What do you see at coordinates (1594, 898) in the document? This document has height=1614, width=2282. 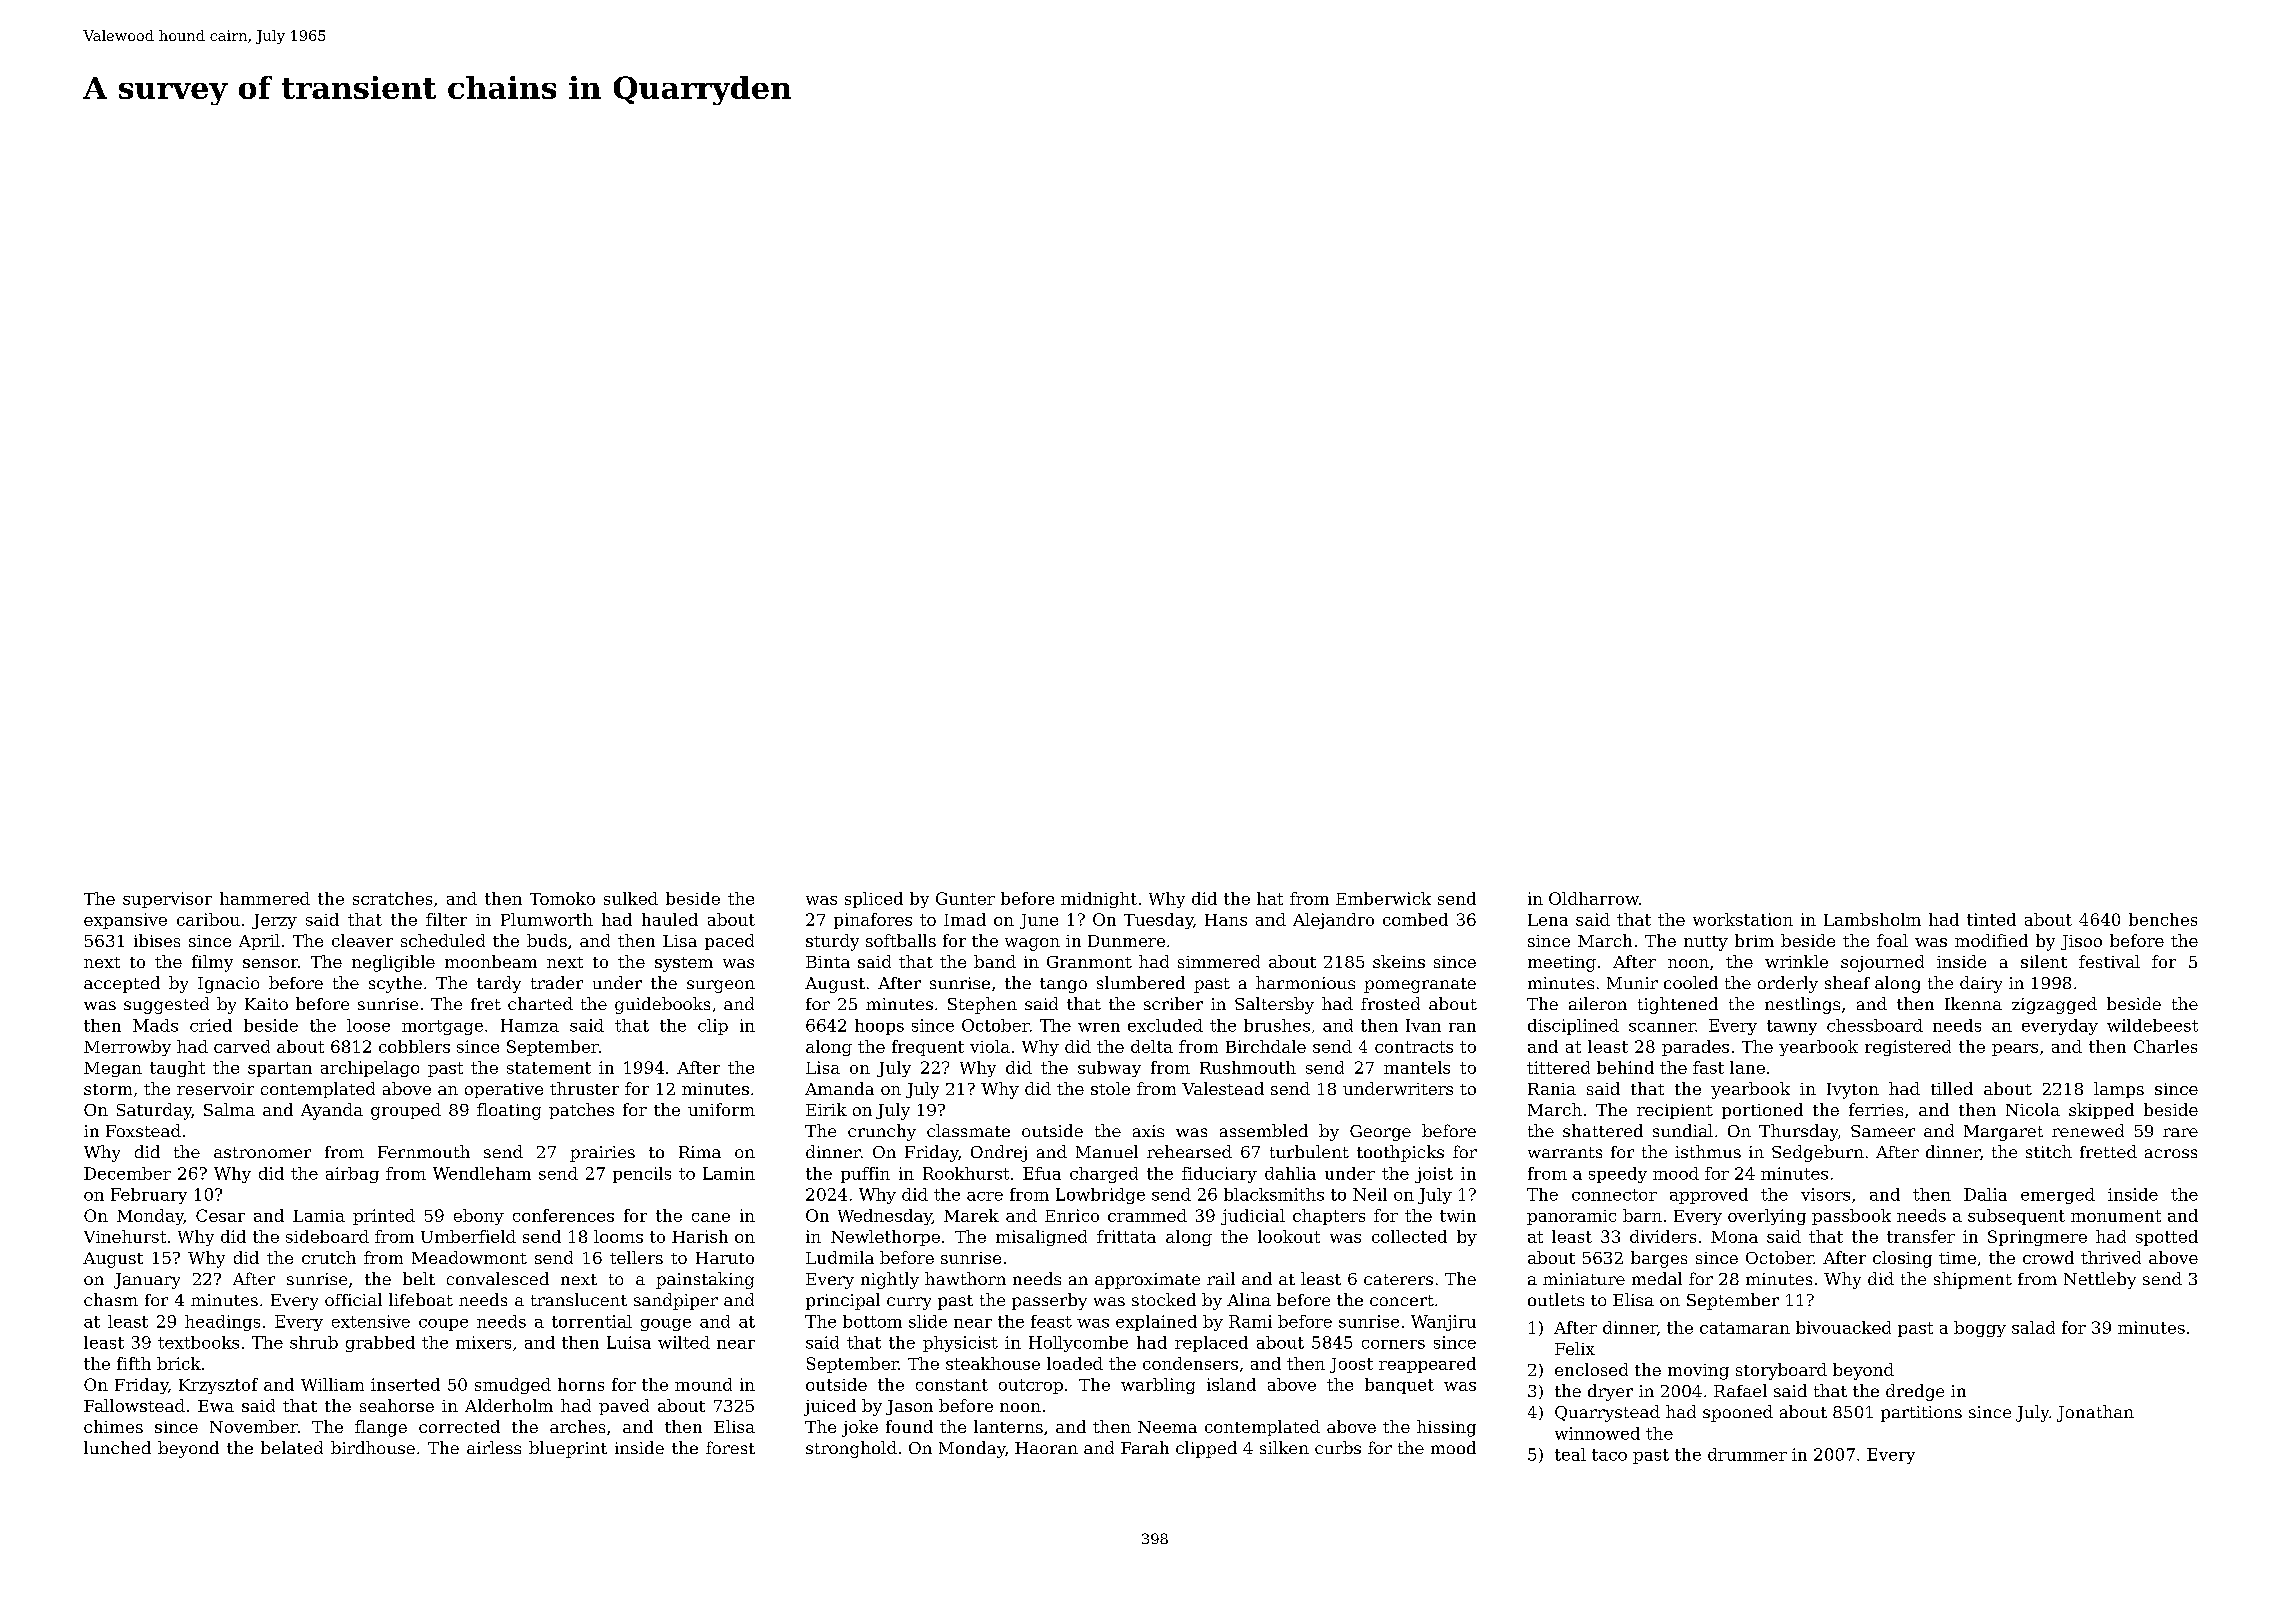 I see `Oldharrow` at bounding box center [1594, 898].
